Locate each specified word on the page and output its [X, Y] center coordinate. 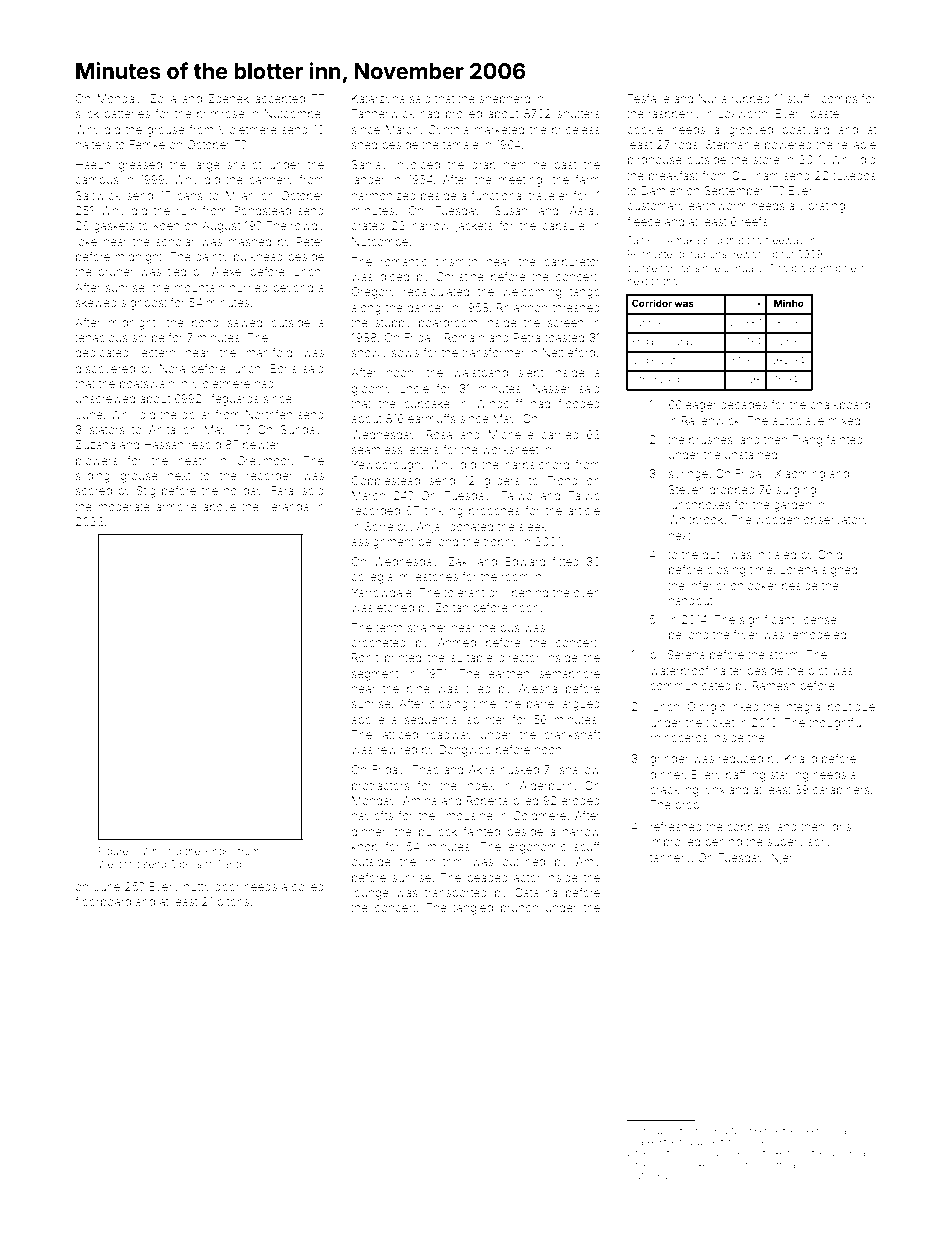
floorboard [103, 901]
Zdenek [229, 98]
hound [813, 1165]
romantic [404, 261]
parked [647, 1143]
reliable [857, 144]
